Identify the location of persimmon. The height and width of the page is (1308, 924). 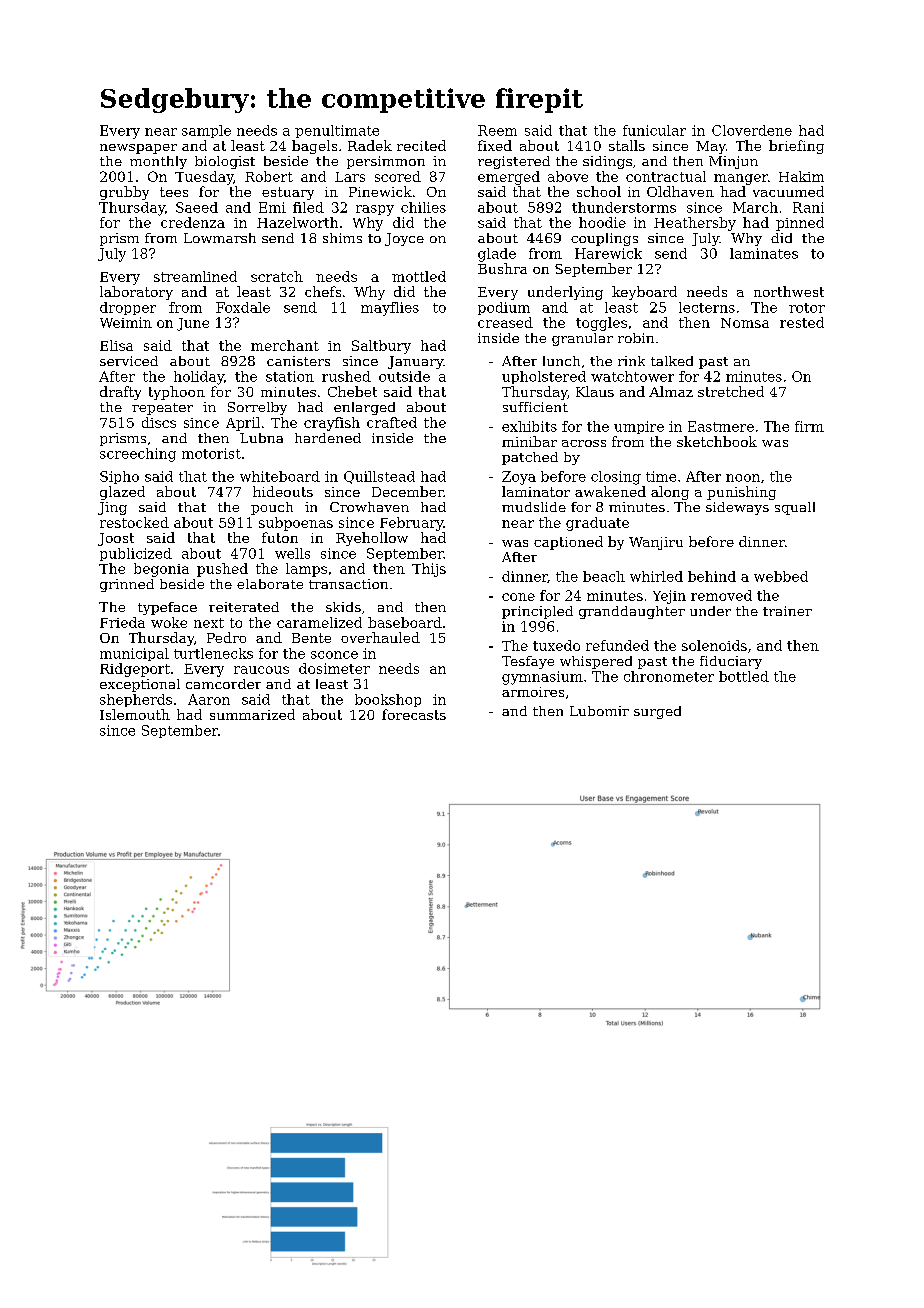
(386, 162).
